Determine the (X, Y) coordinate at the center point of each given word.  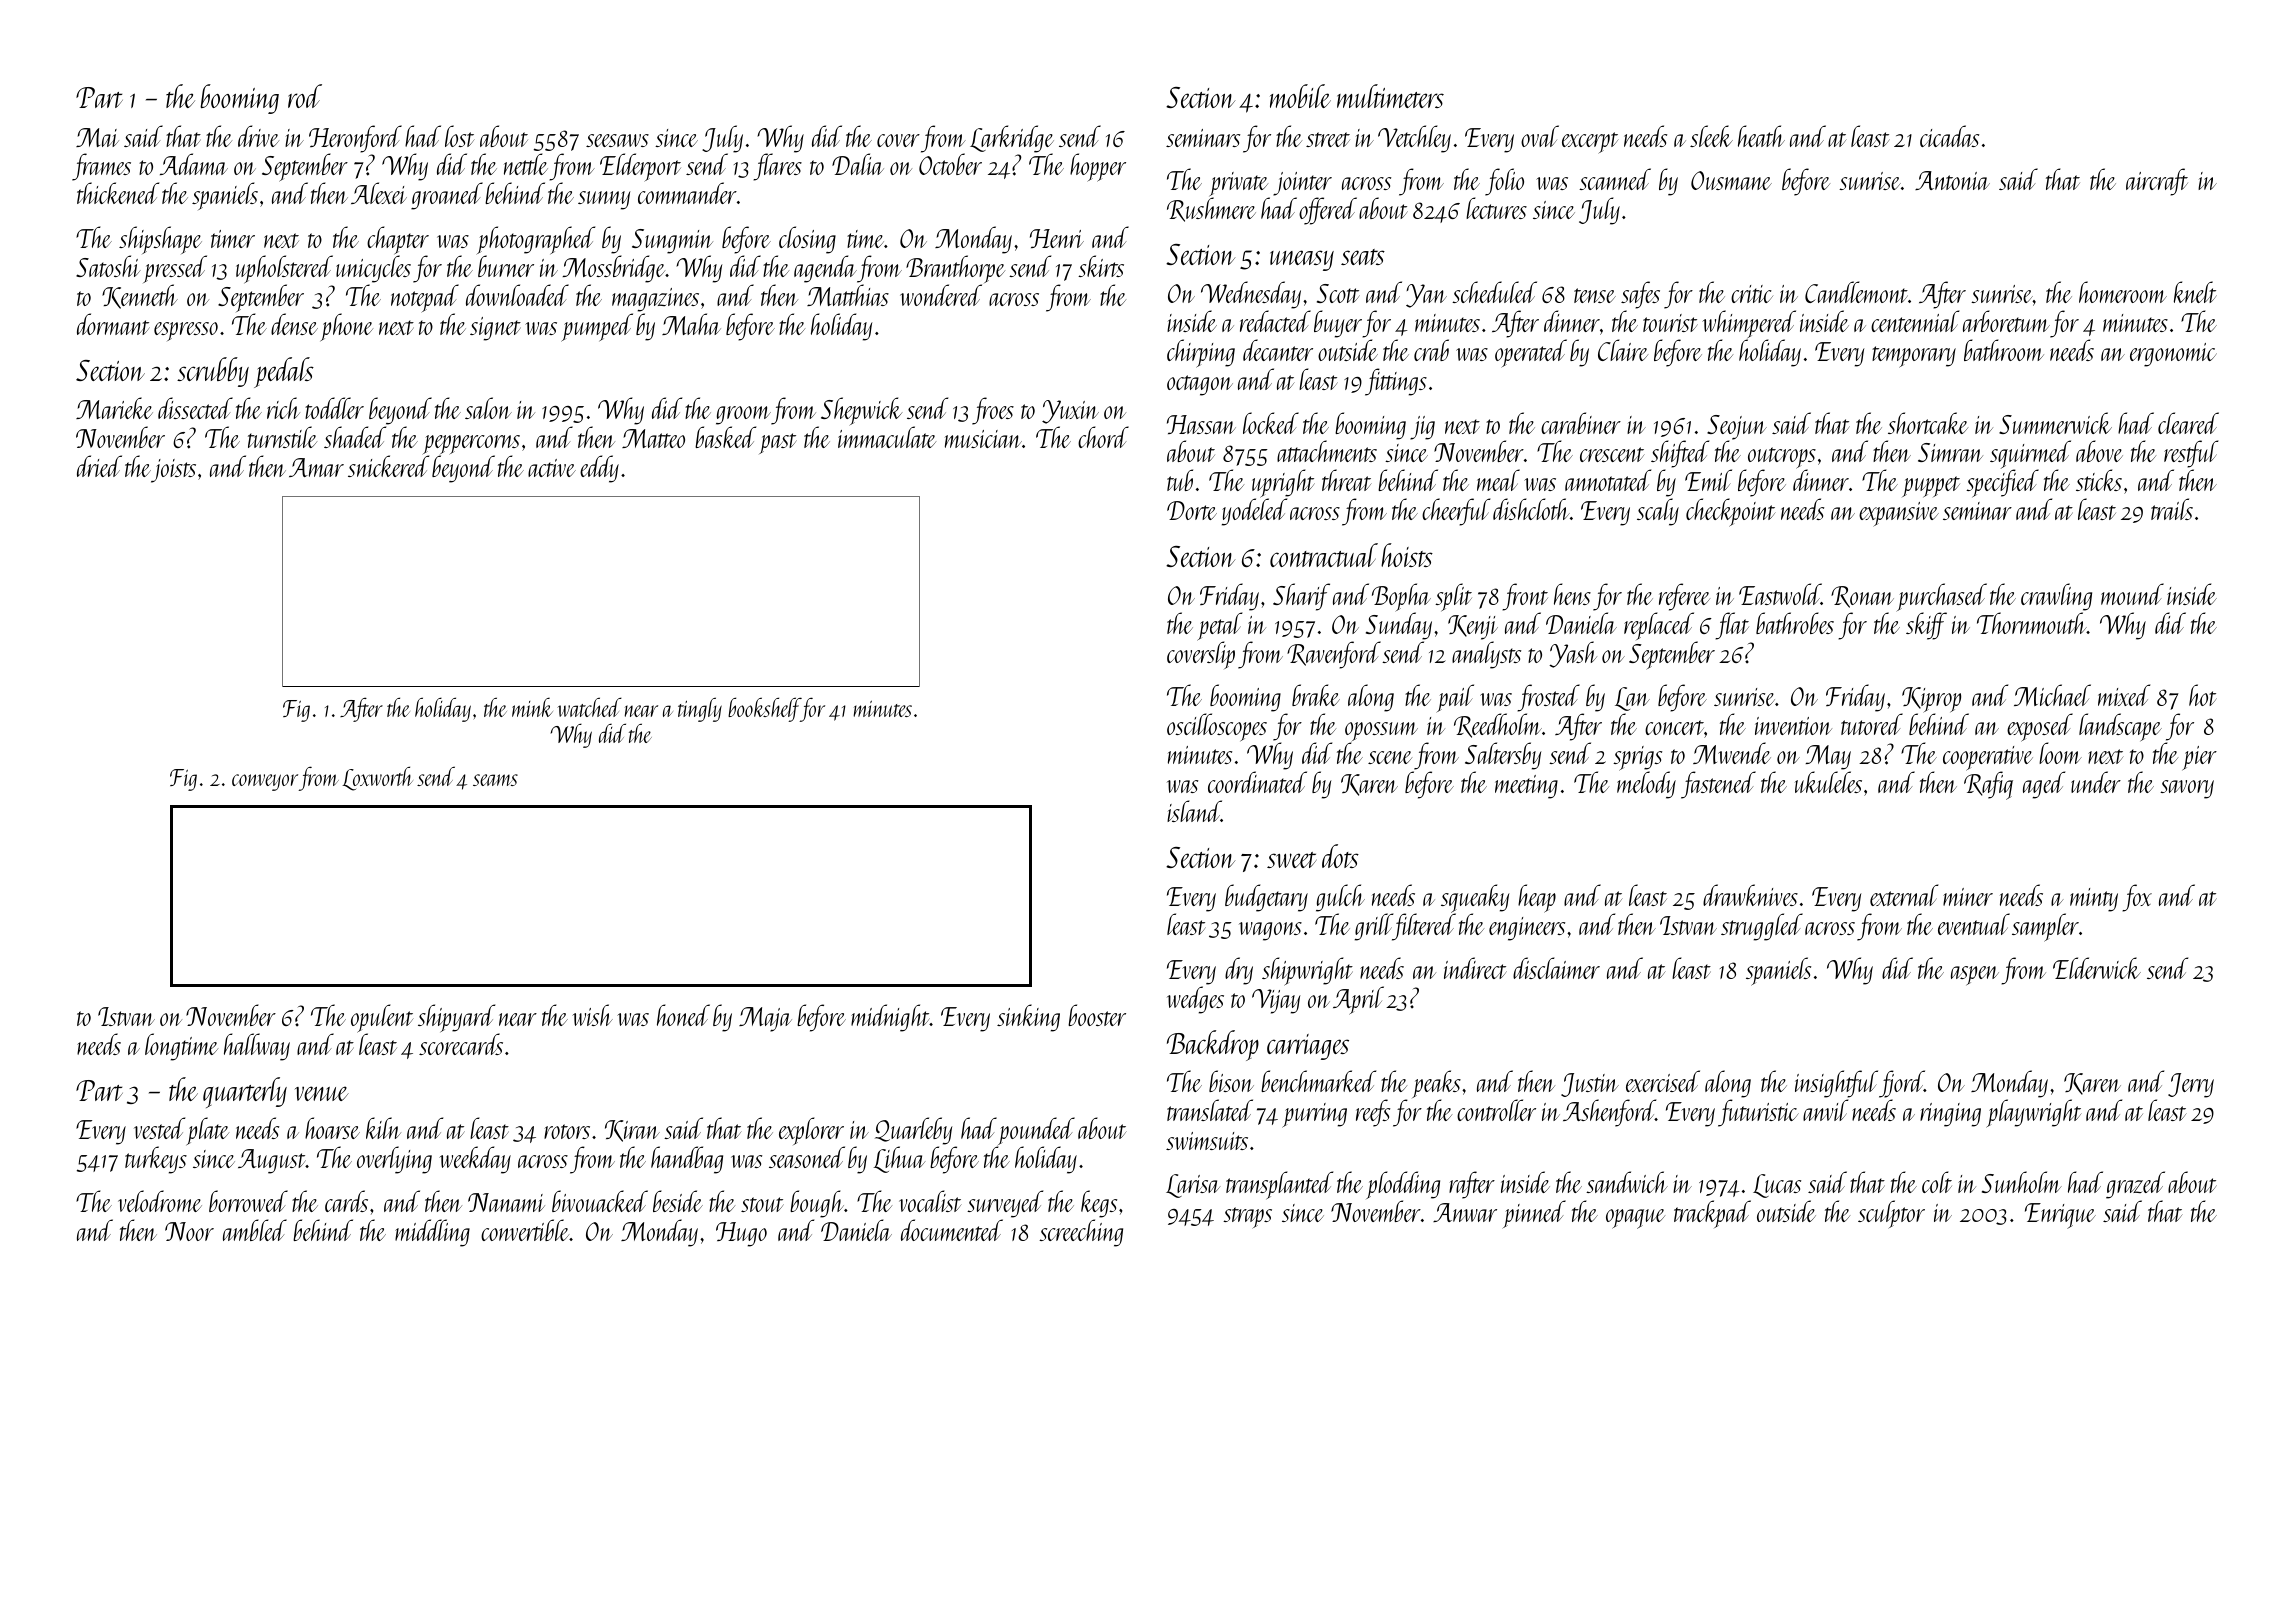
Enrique (2060, 1216)
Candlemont (1856, 292)
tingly (700, 709)
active (552, 468)
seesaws (617, 140)
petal (1219, 626)
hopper (1098, 167)
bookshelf (764, 709)
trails (2172, 509)
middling (432, 1233)
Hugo (741, 1234)
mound (2132, 594)
